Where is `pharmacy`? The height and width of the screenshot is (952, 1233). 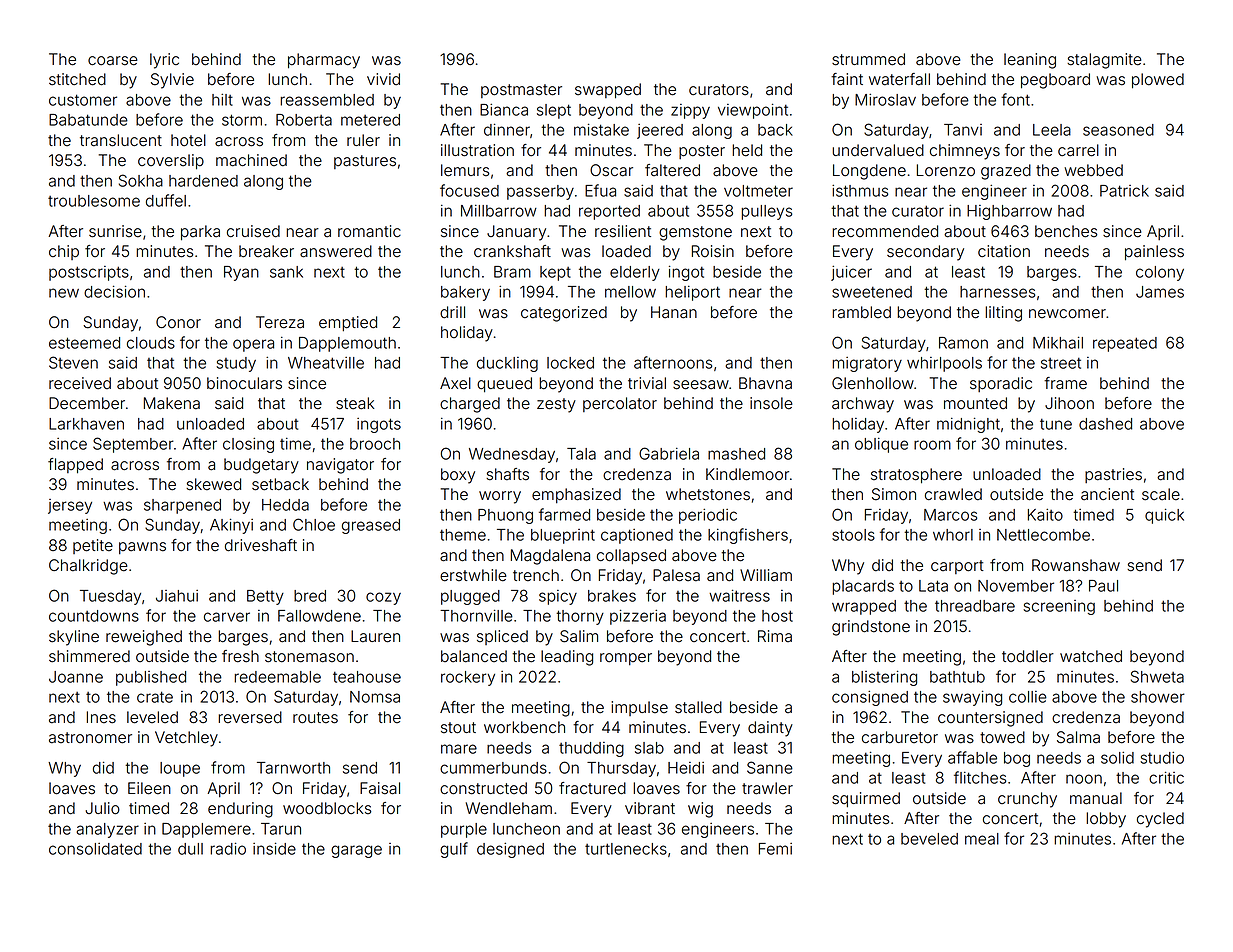
pharmacy is located at coordinates (324, 61).
